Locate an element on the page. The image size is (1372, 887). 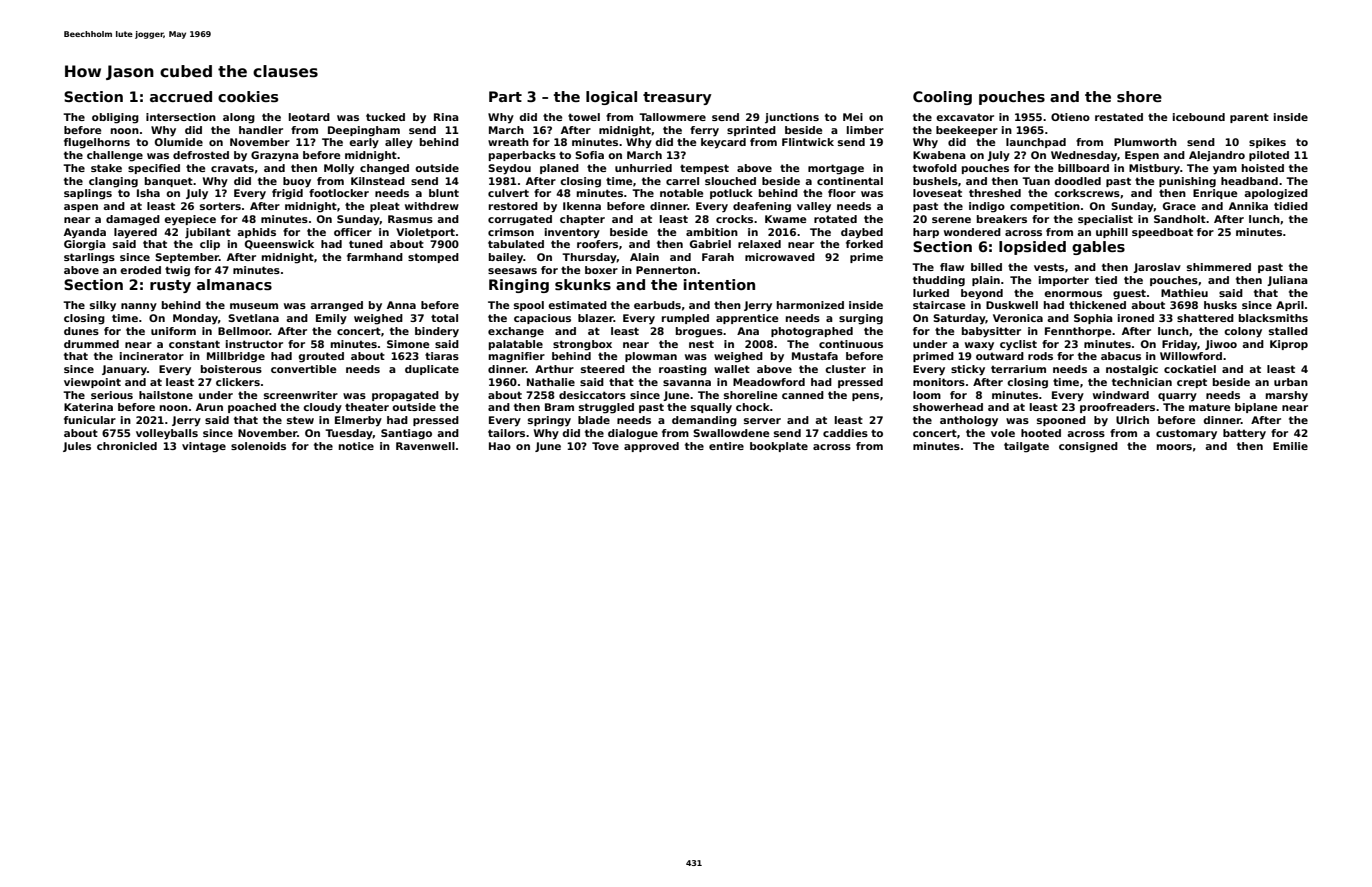
rusty is located at coordinates (170, 286).
